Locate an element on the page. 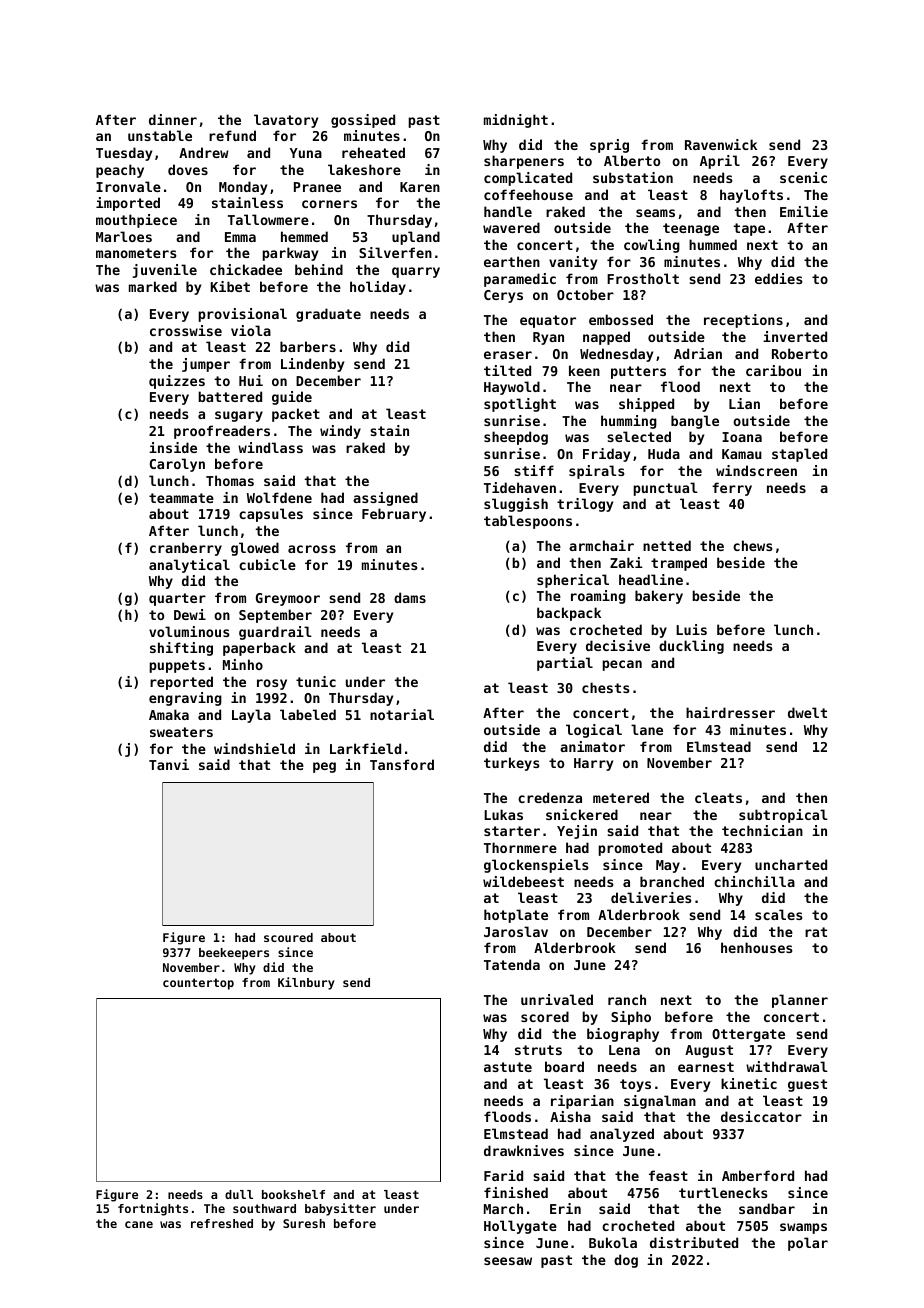  windy is located at coordinates (340, 432).
